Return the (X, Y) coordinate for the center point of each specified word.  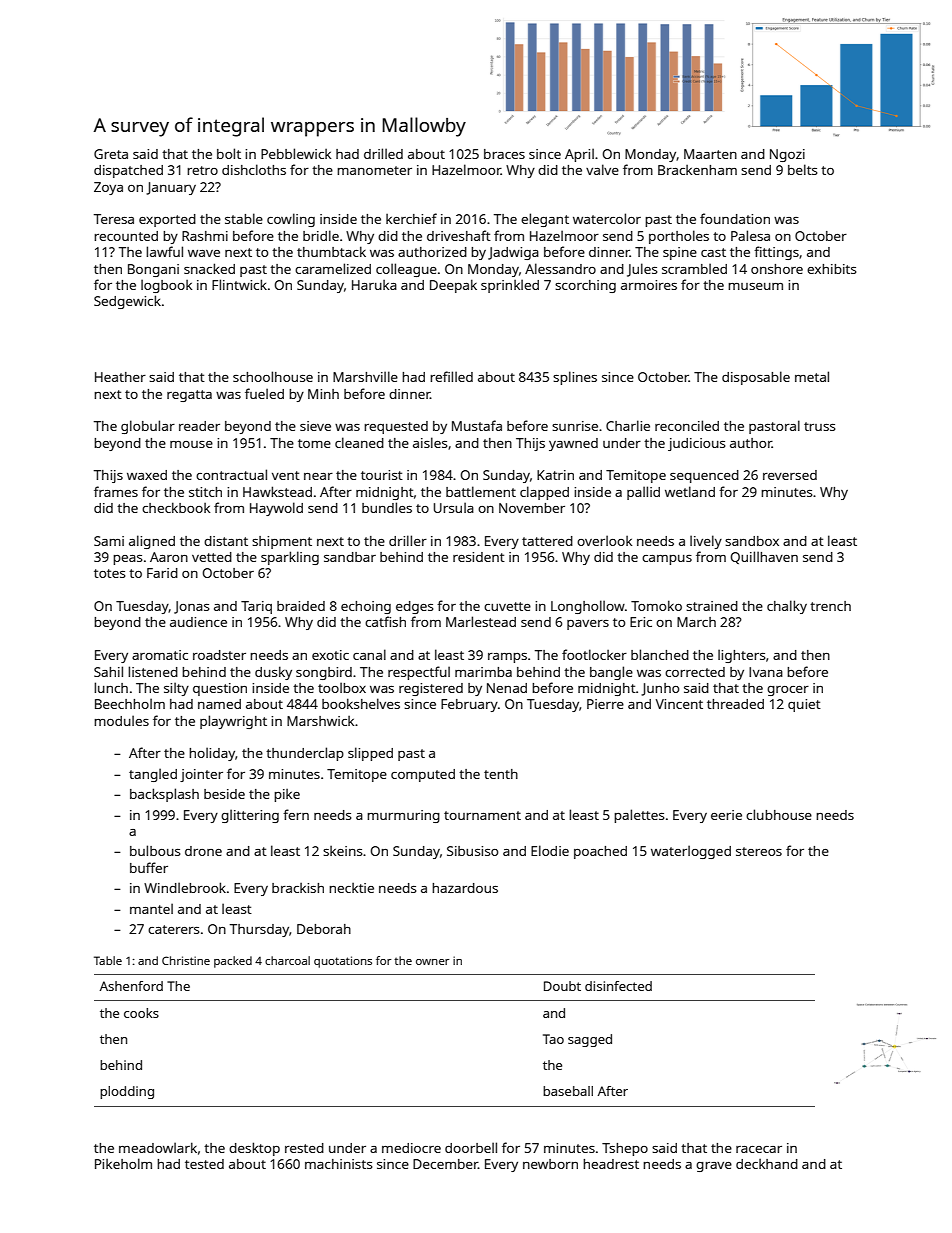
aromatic (160, 655)
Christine (186, 960)
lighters (741, 656)
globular (148, 427)
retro (202, 170)
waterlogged (691, 852)
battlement (481, 491)
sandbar (350, 557)
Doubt (562, 986)
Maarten (710, 154)
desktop (254, 1149)
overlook (604, 540)
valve (602, 169)
